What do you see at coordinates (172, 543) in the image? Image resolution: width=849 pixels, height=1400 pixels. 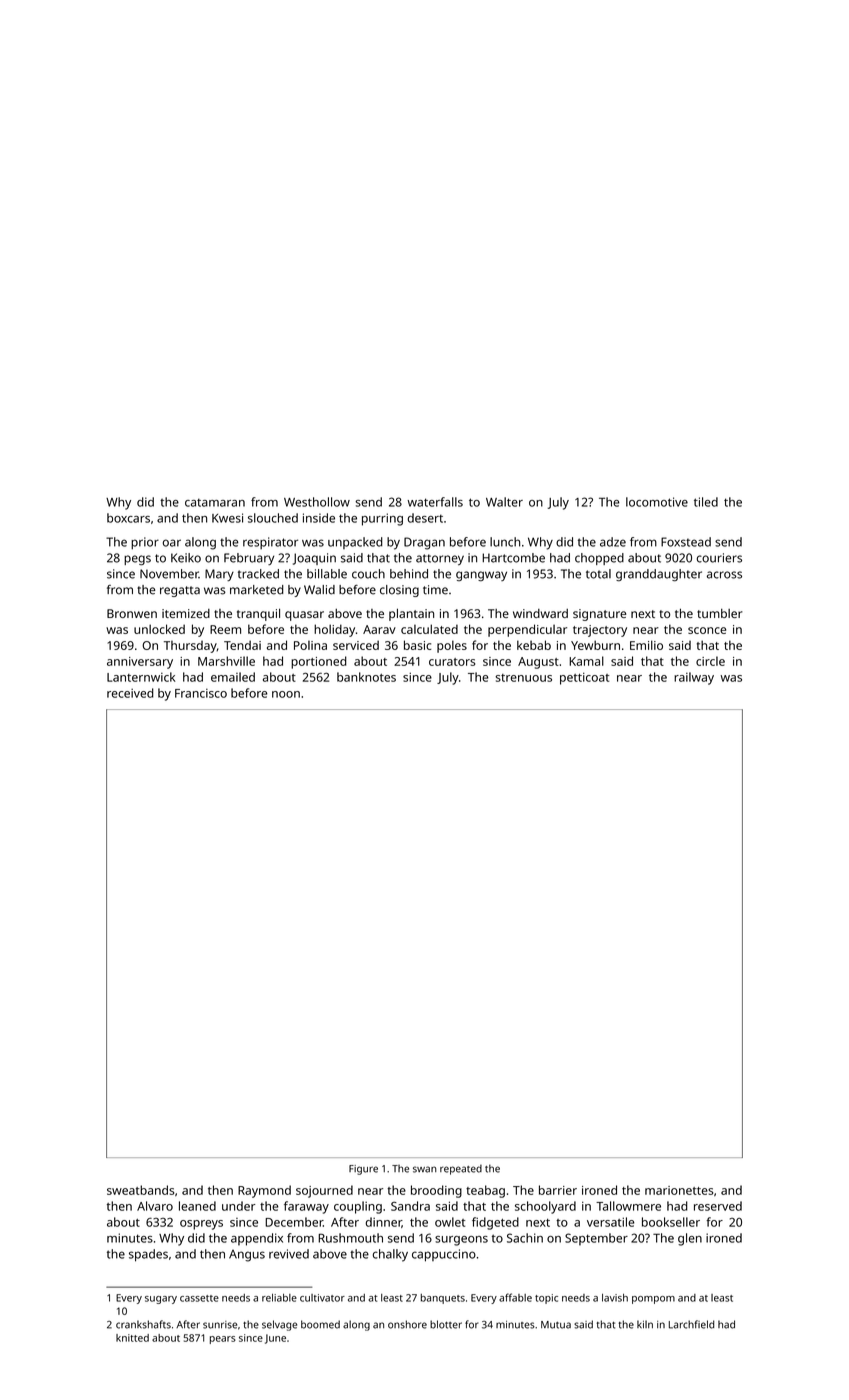 I see `oar` at bounding box center [172, 543].
